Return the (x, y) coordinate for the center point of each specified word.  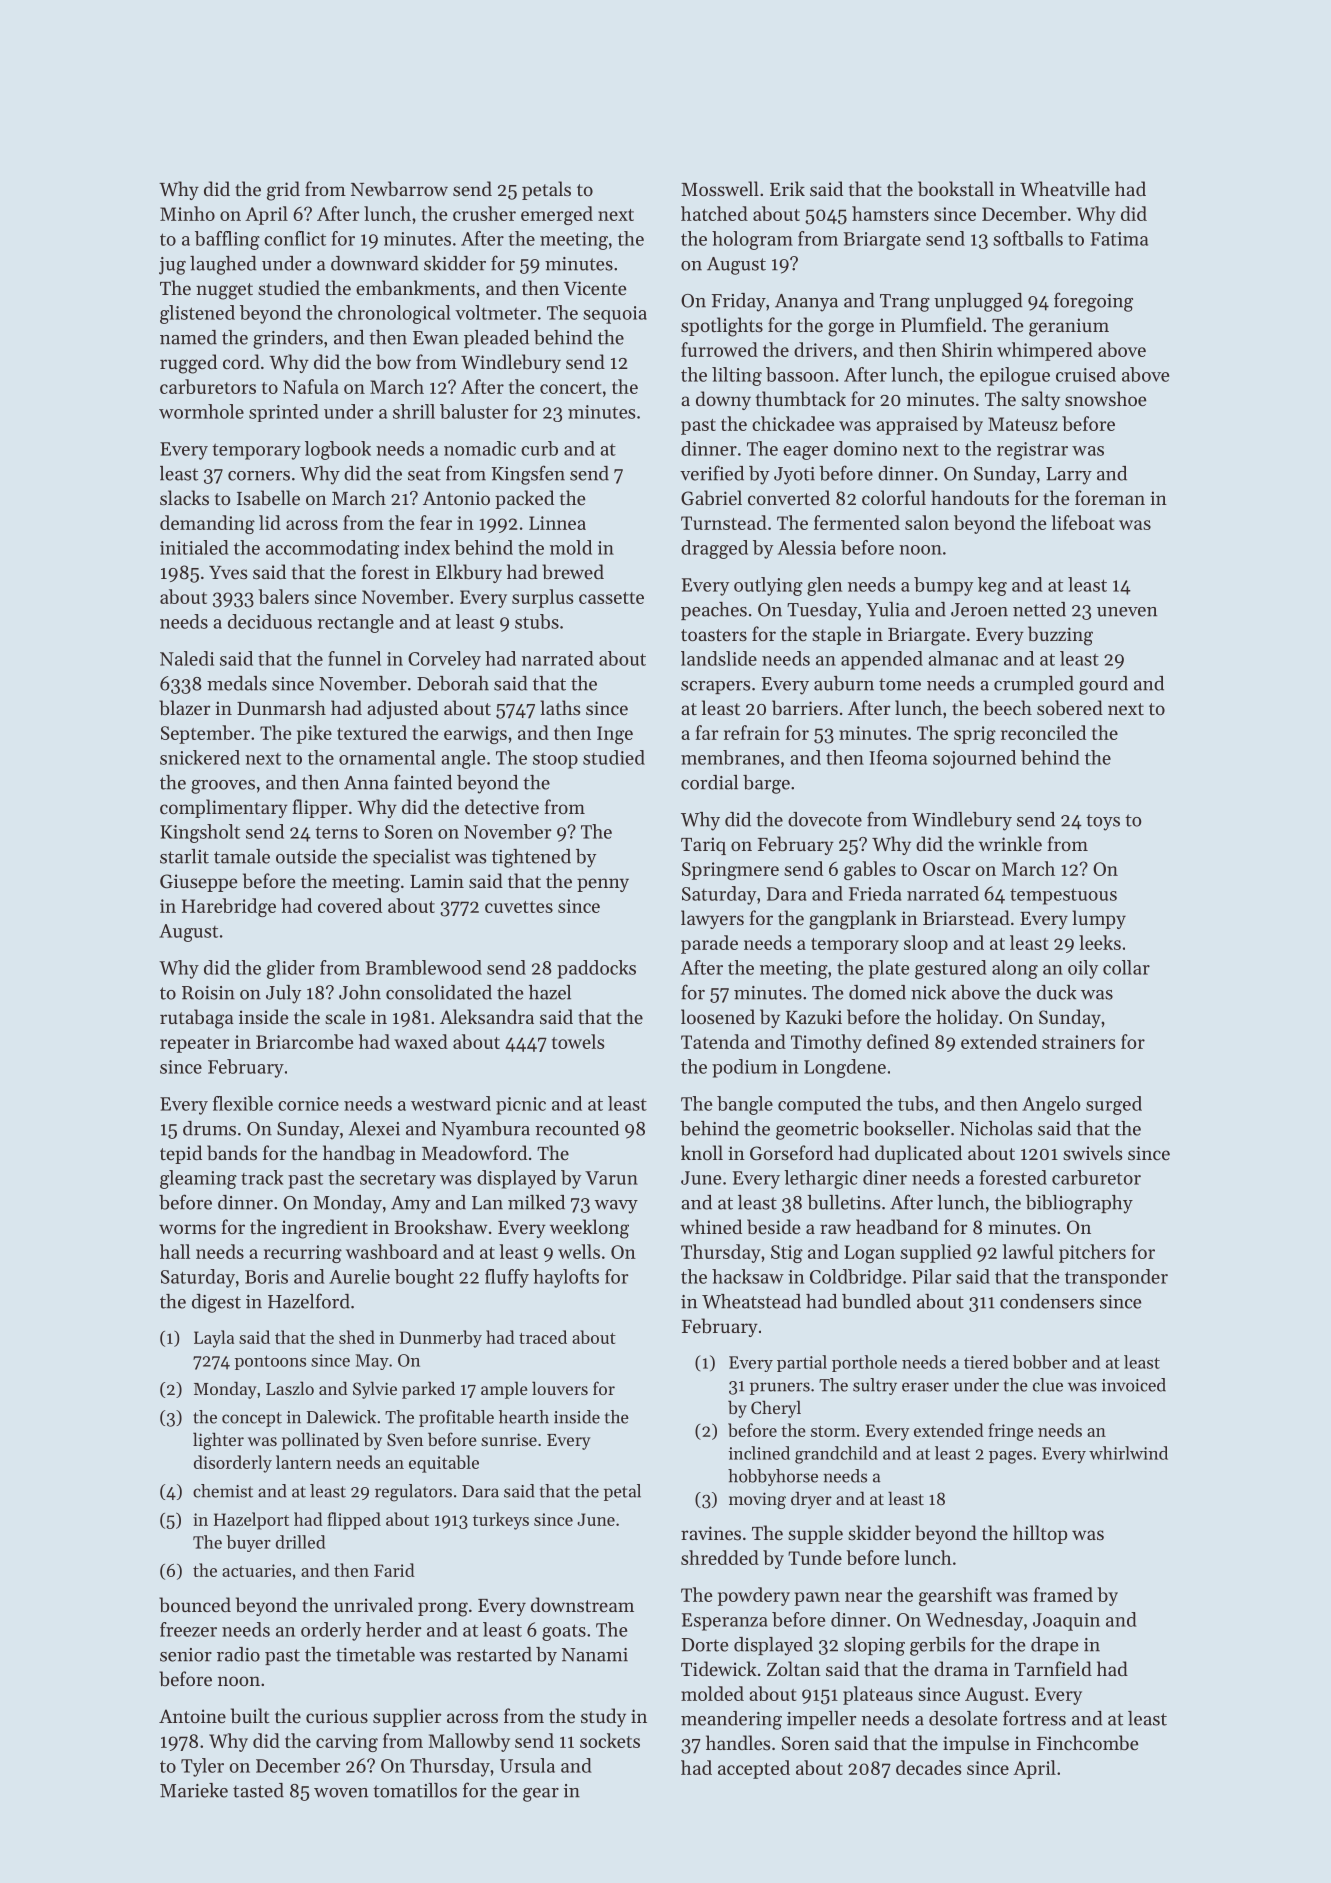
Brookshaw (441, 1226)
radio (238, 1654)
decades (928, 1767)
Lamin (437, 881)
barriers (805, 708)
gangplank (852, 920)
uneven (1127, 612)
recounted (577, 1128)
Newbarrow (399, 189)
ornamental (387, 757)
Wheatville (1065, 188)
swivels (1093, 1152)
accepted (754, 1769)
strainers (1078, 1042)
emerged (557, 215)
